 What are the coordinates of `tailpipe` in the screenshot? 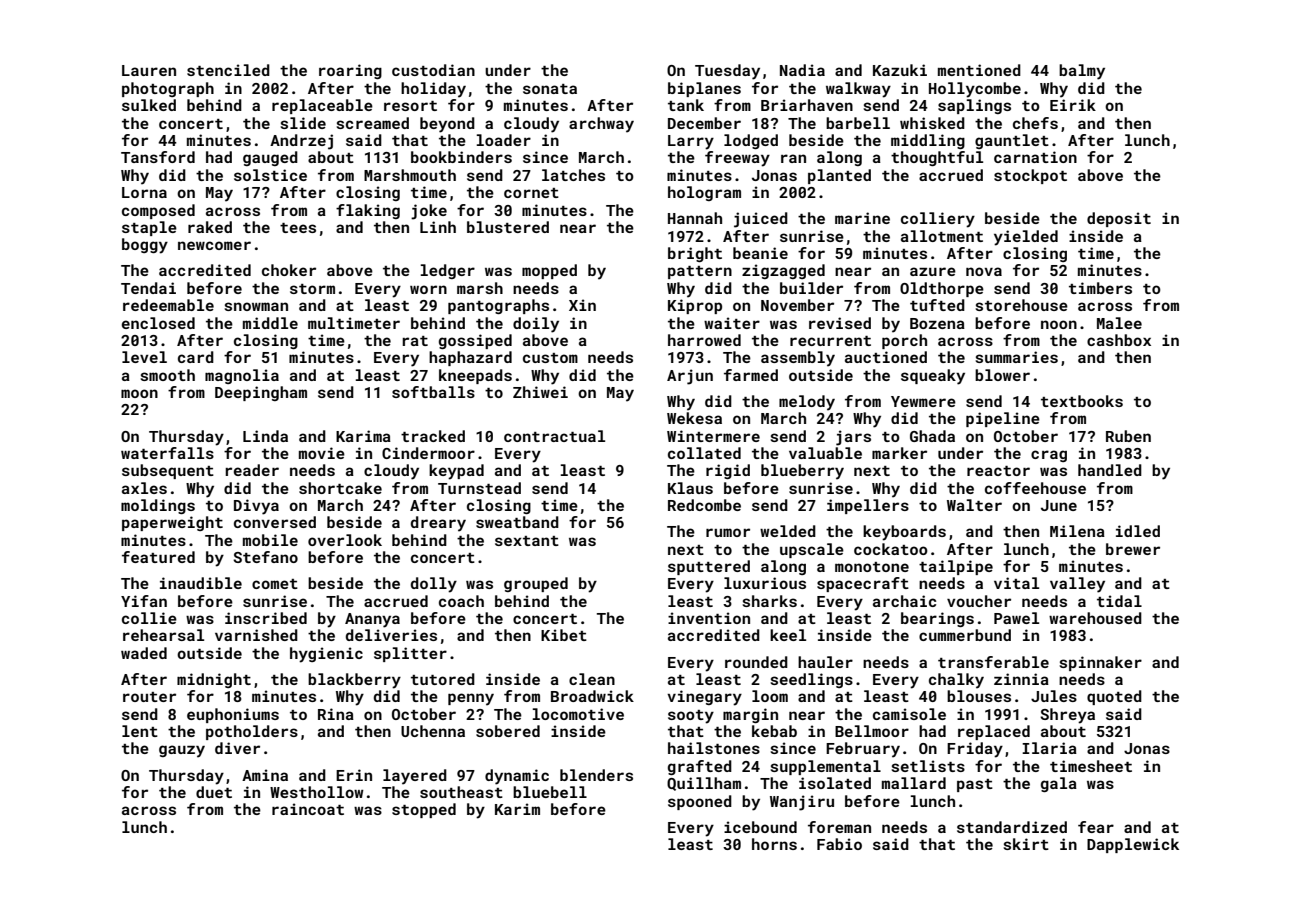 It's located at (956, 567).
